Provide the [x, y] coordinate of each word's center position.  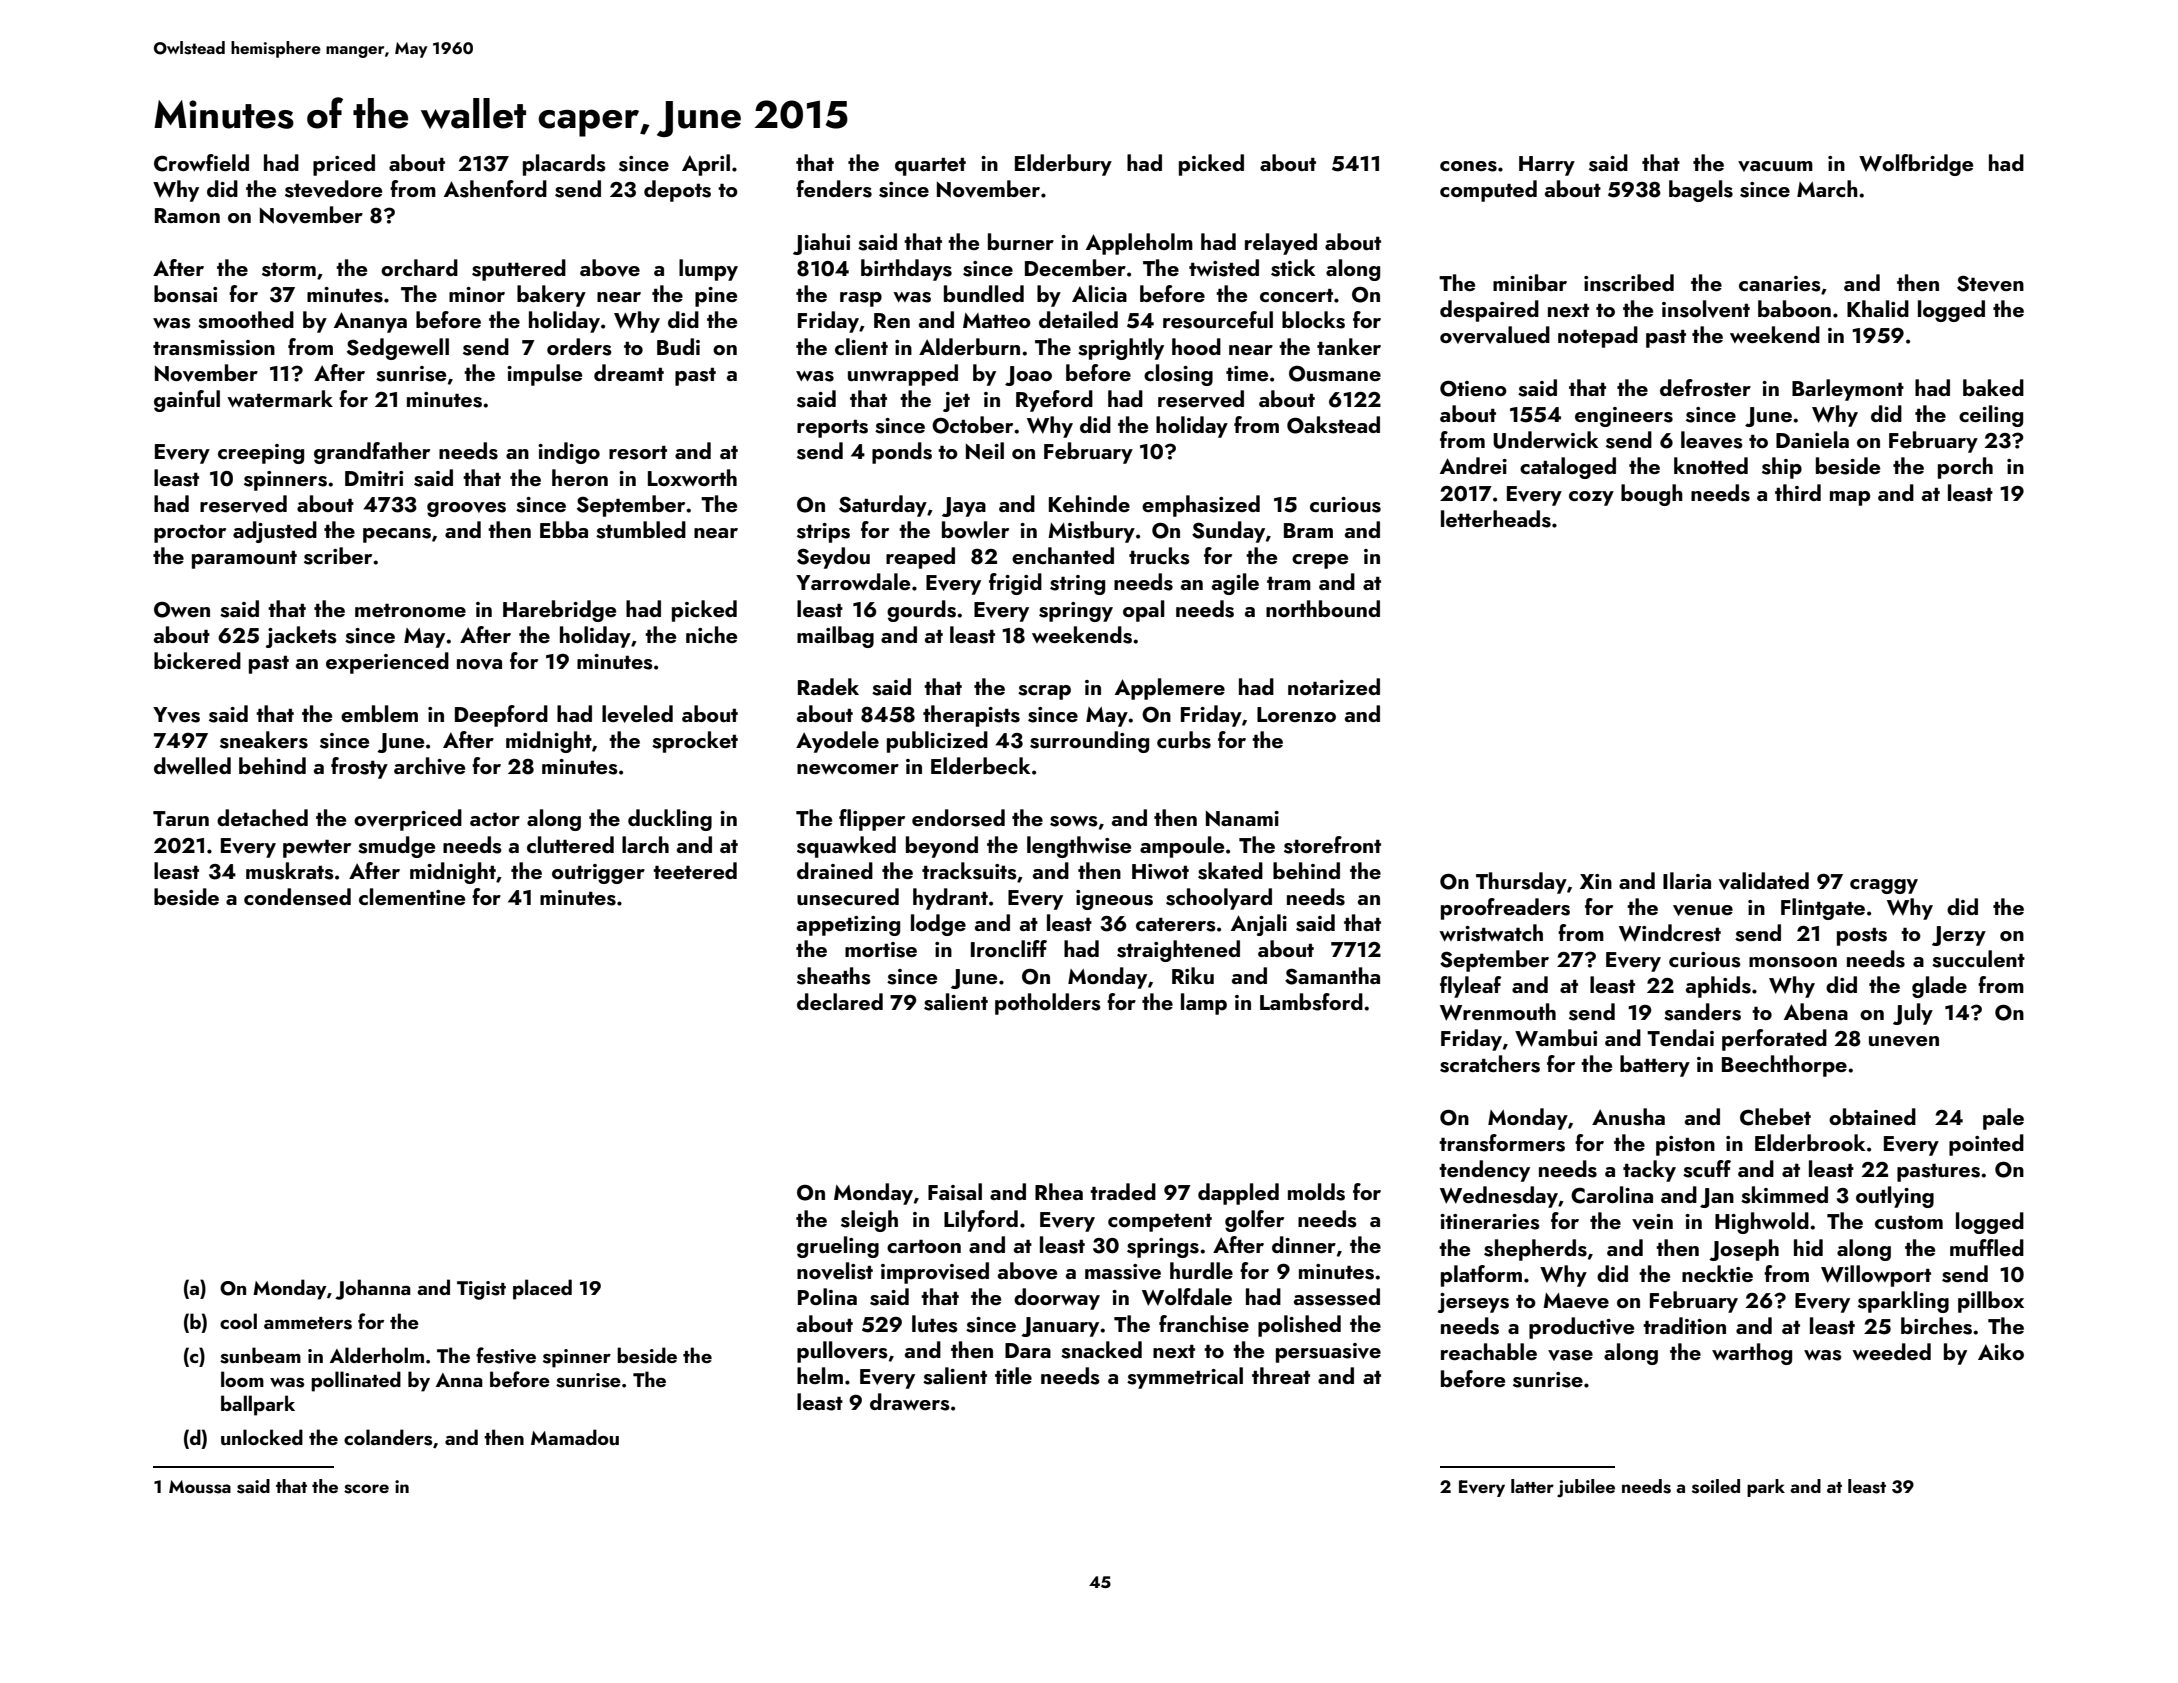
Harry [1547, 166]
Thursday [1521, 883]
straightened [1178, 951]
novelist [835, 1271]
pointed [1986, 1145]
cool [238, 1321]
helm [820, 1375]
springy [1076, 612]
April [706, 165]
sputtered [519, 270]
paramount [244, 560]
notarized [1334, 686]
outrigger [598, 874]
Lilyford [981, 1221]
